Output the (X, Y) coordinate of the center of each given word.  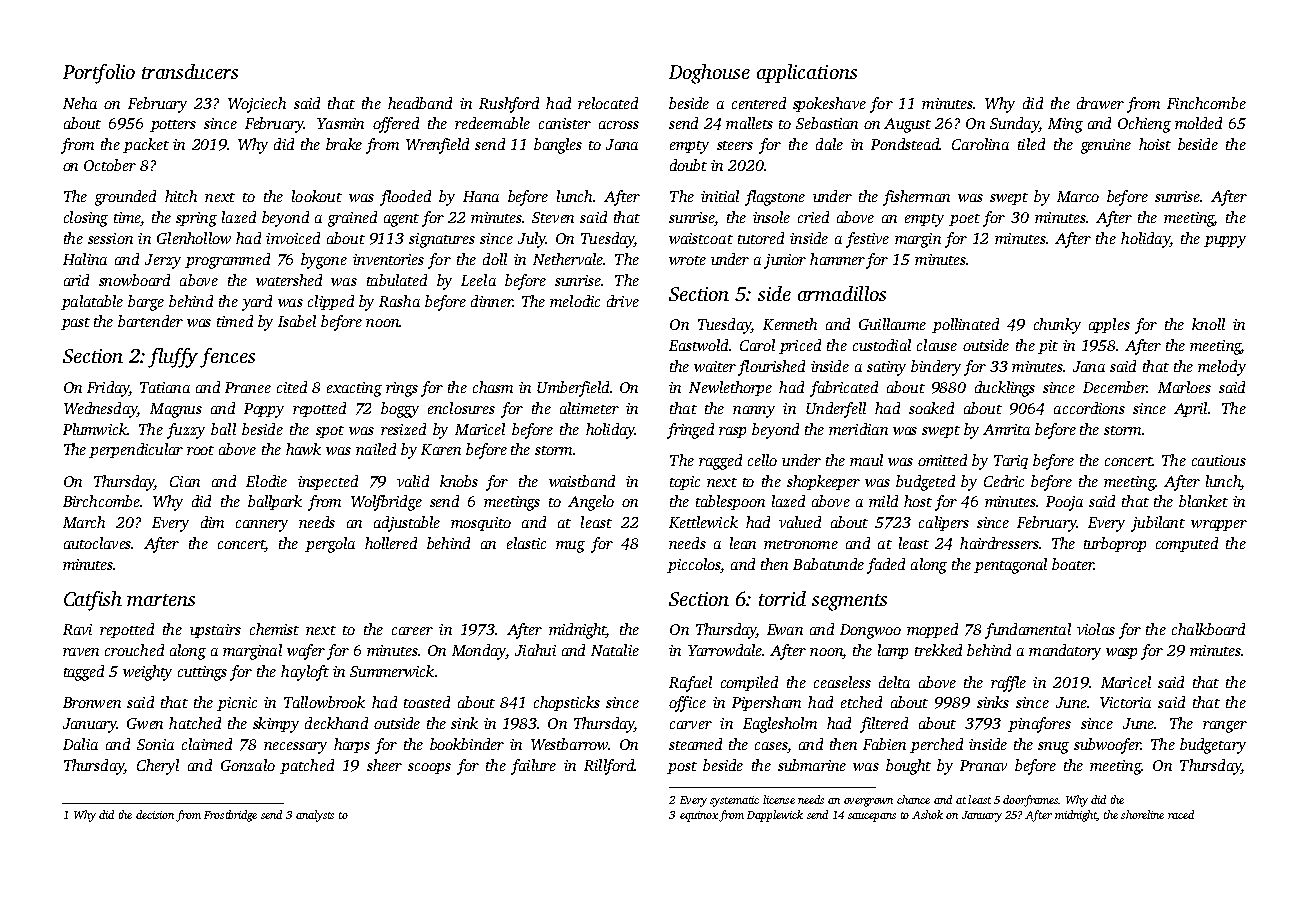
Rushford (509, 105)
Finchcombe (1206, 103)
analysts (315, 816)
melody (1222, 368)
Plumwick (95, 429)
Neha (80, 103)
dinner (492, 301)
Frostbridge (230, 816)
